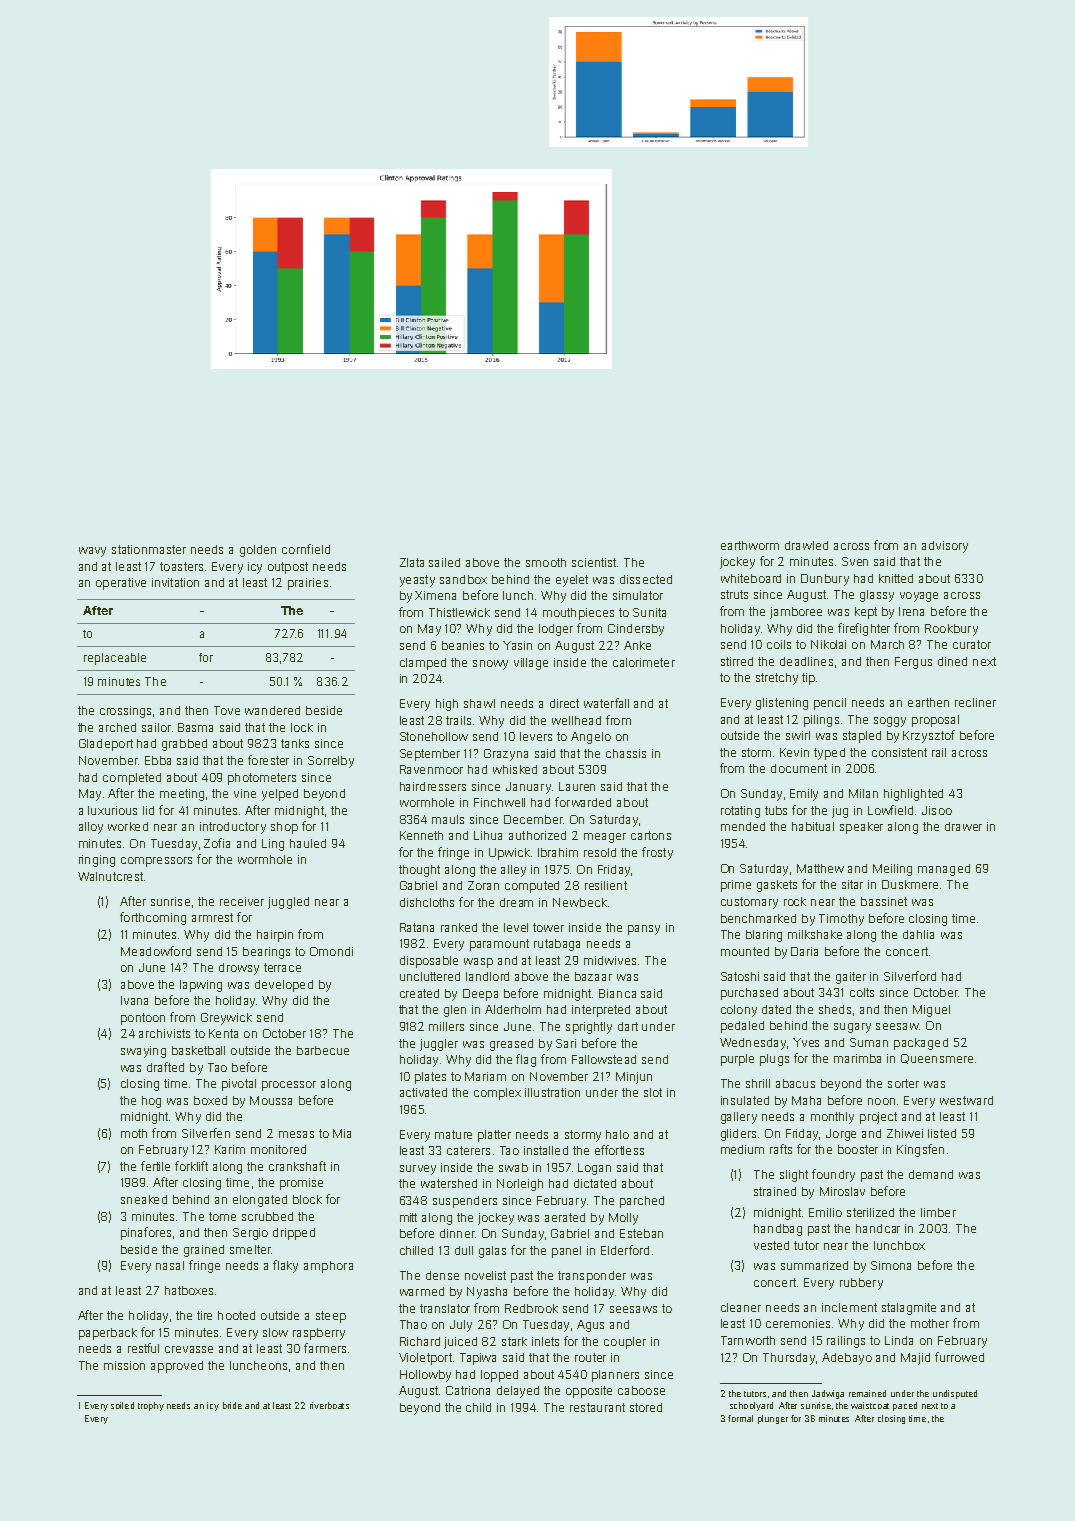 The height and width of the screenshot is (1521, 1075). Describe the element at coordinates (646, 579) in the screenshot. I see `dissected` at that location.
